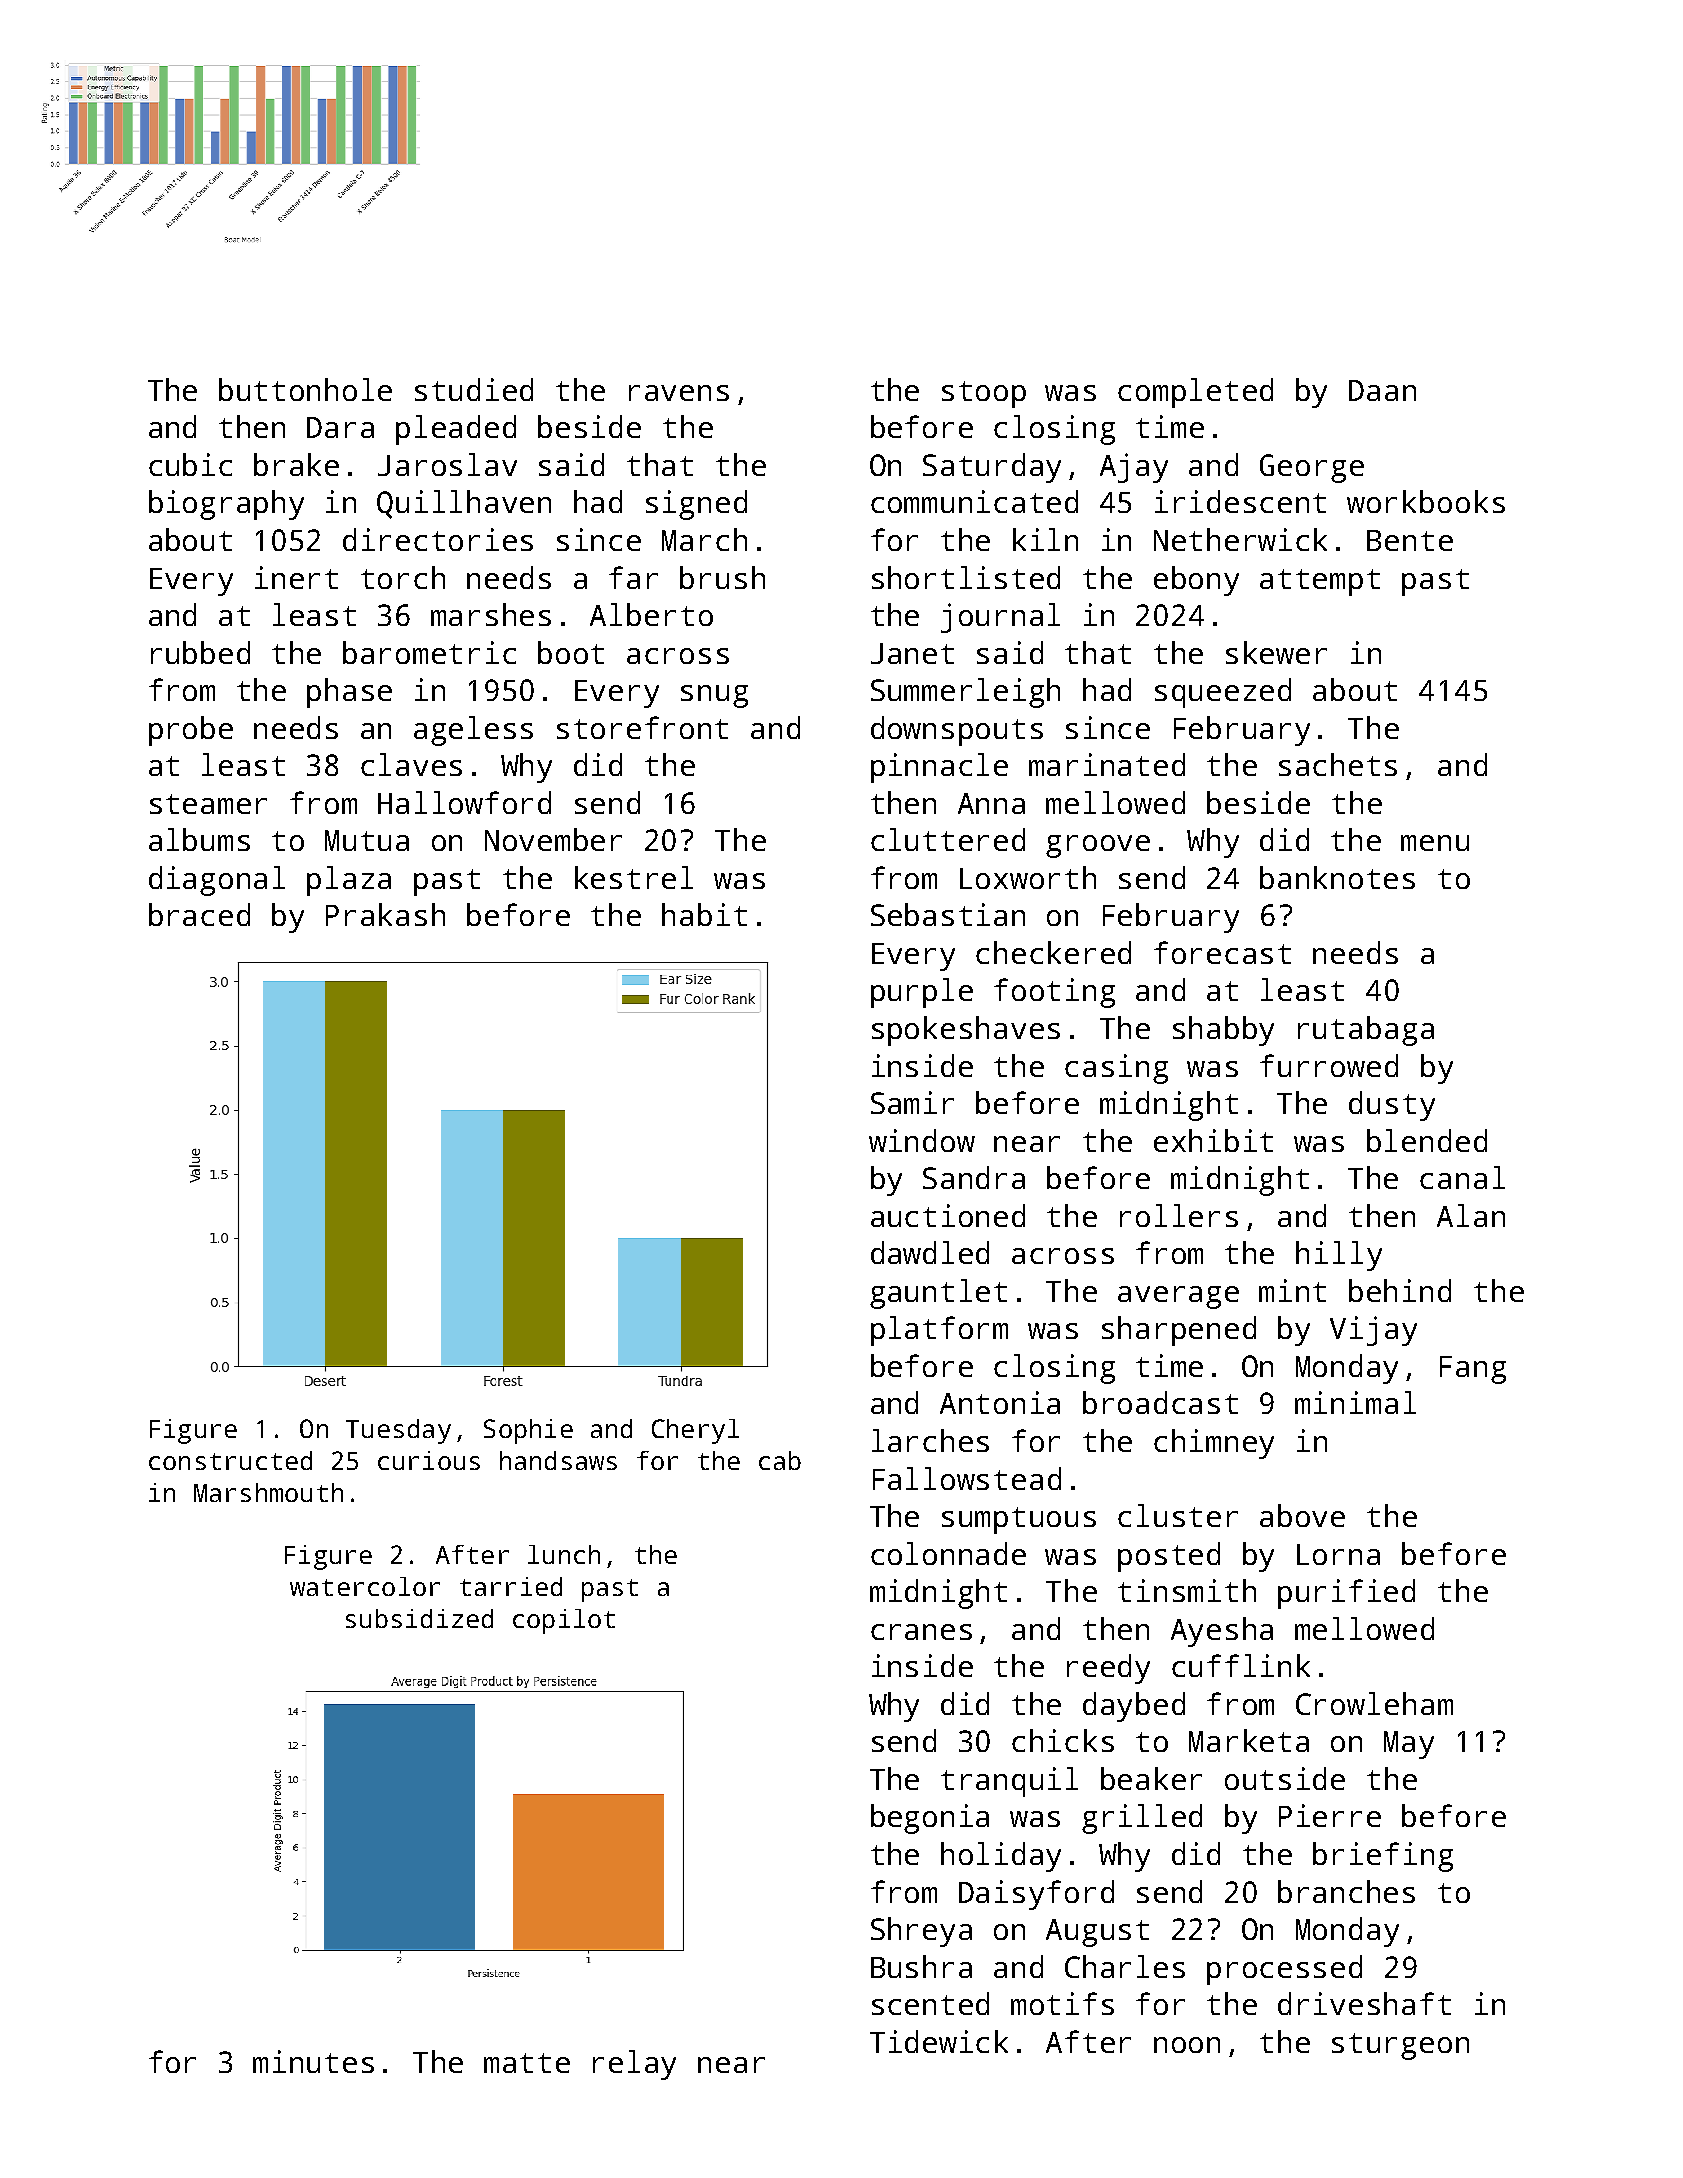  Describe the element at coordinates (528, 1431) in the screenshot. I see `Sophie` at that location.
